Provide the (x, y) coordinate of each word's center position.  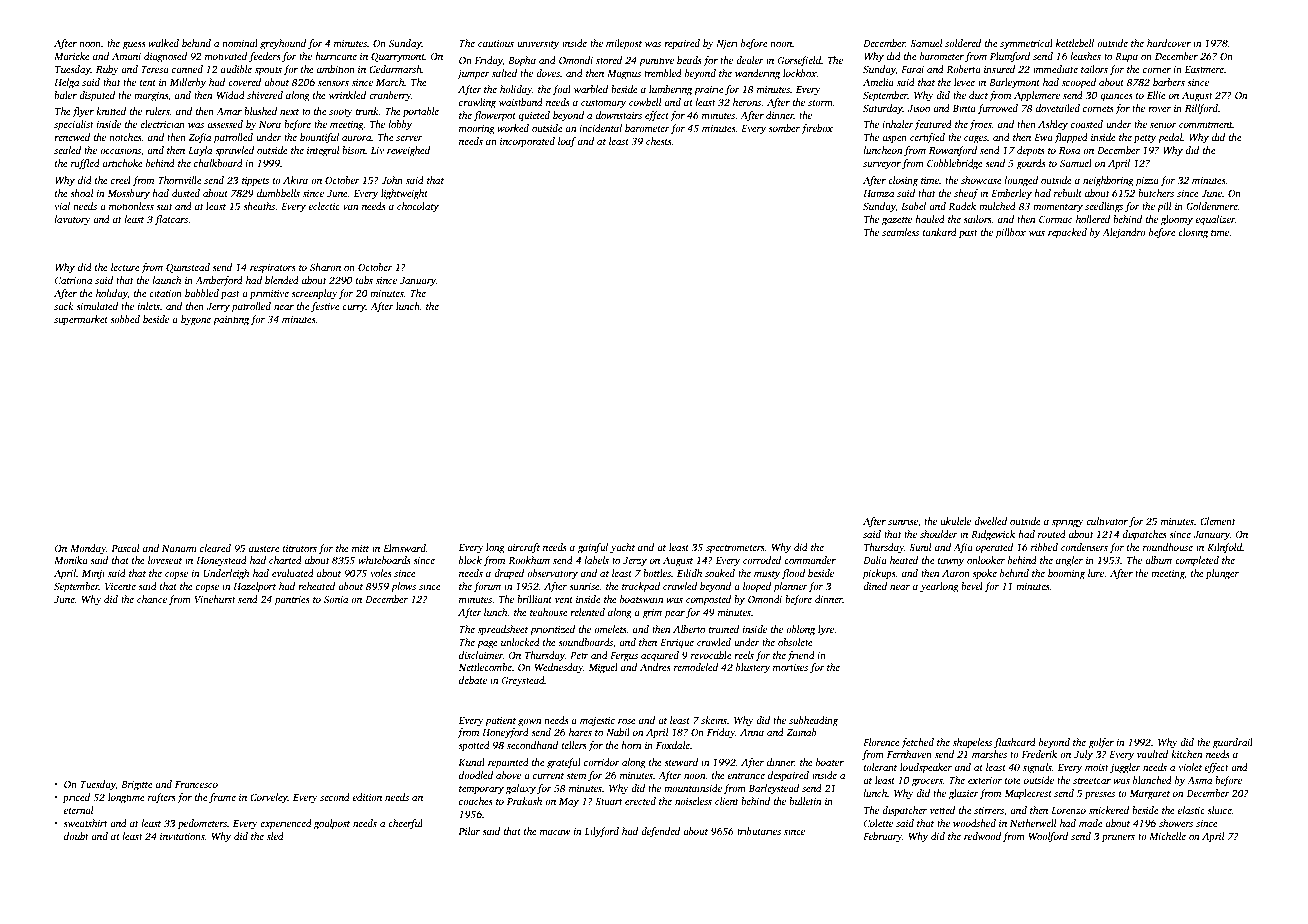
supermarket (81, 320)
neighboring (1108, 181)
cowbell (645, 102)
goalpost (332, 824)
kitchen (1186, 754)
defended (660, 832)
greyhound (283, 44)
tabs (364, 280)
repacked (1067, 233)
